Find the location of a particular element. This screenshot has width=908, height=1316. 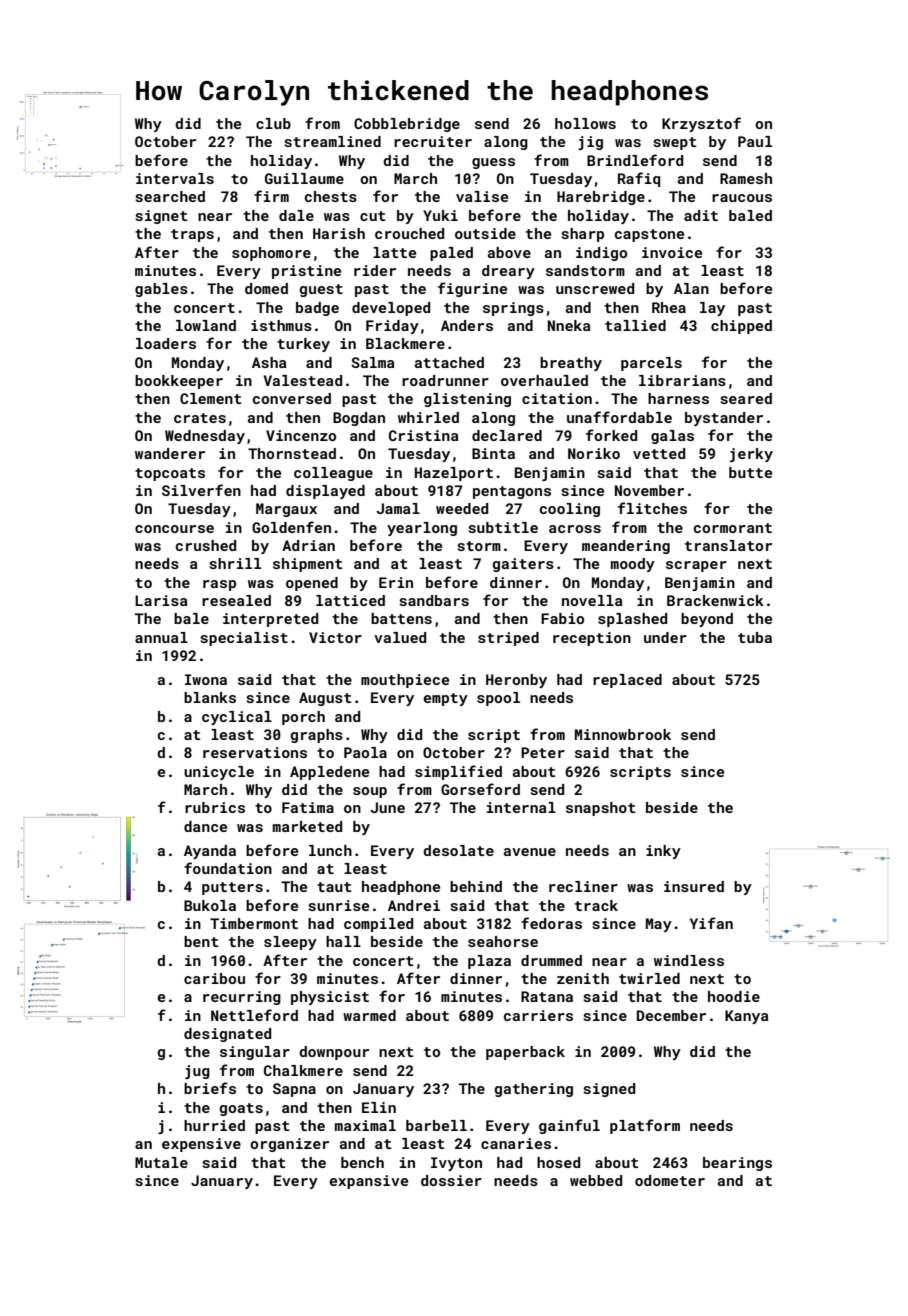

valise is located at coordinates (482, 196).
